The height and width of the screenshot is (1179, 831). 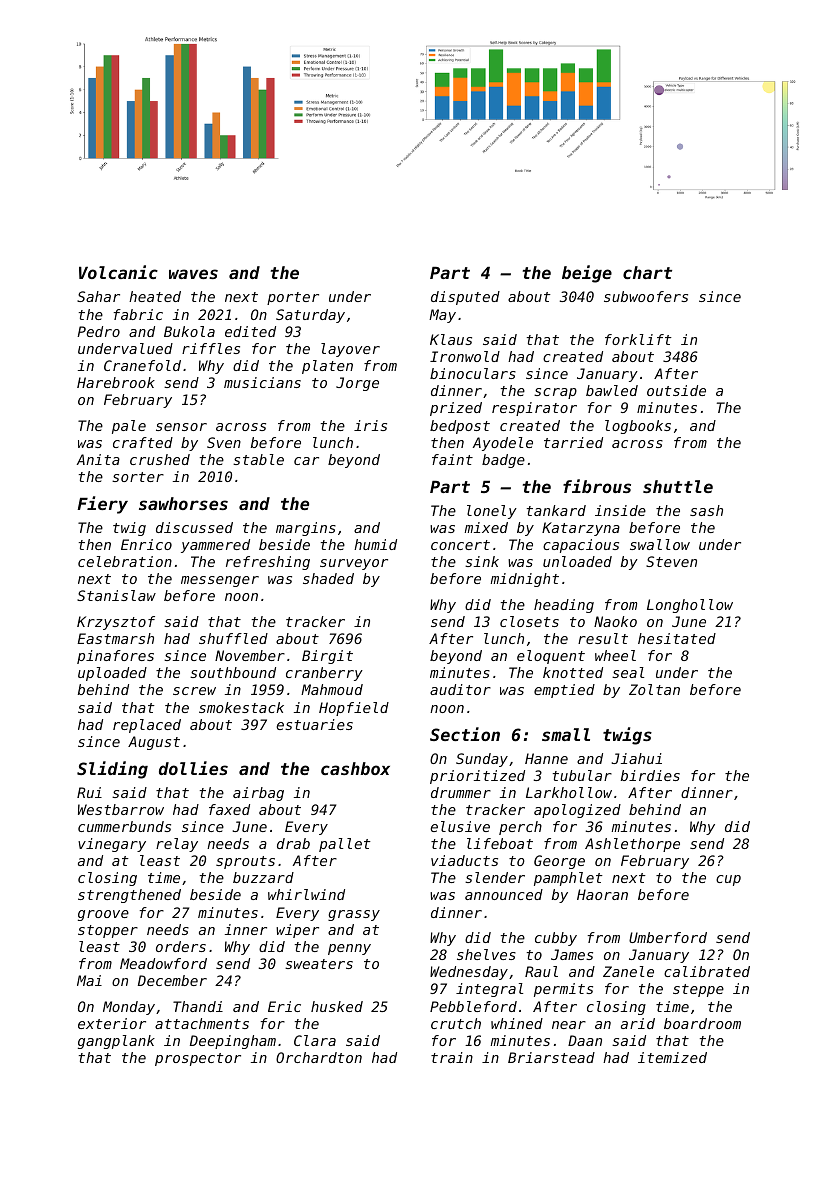 What do you see at coordinates (319, 1057) in the screenshot?
I see `Orchardton` at bounding box center [319, 1057].
